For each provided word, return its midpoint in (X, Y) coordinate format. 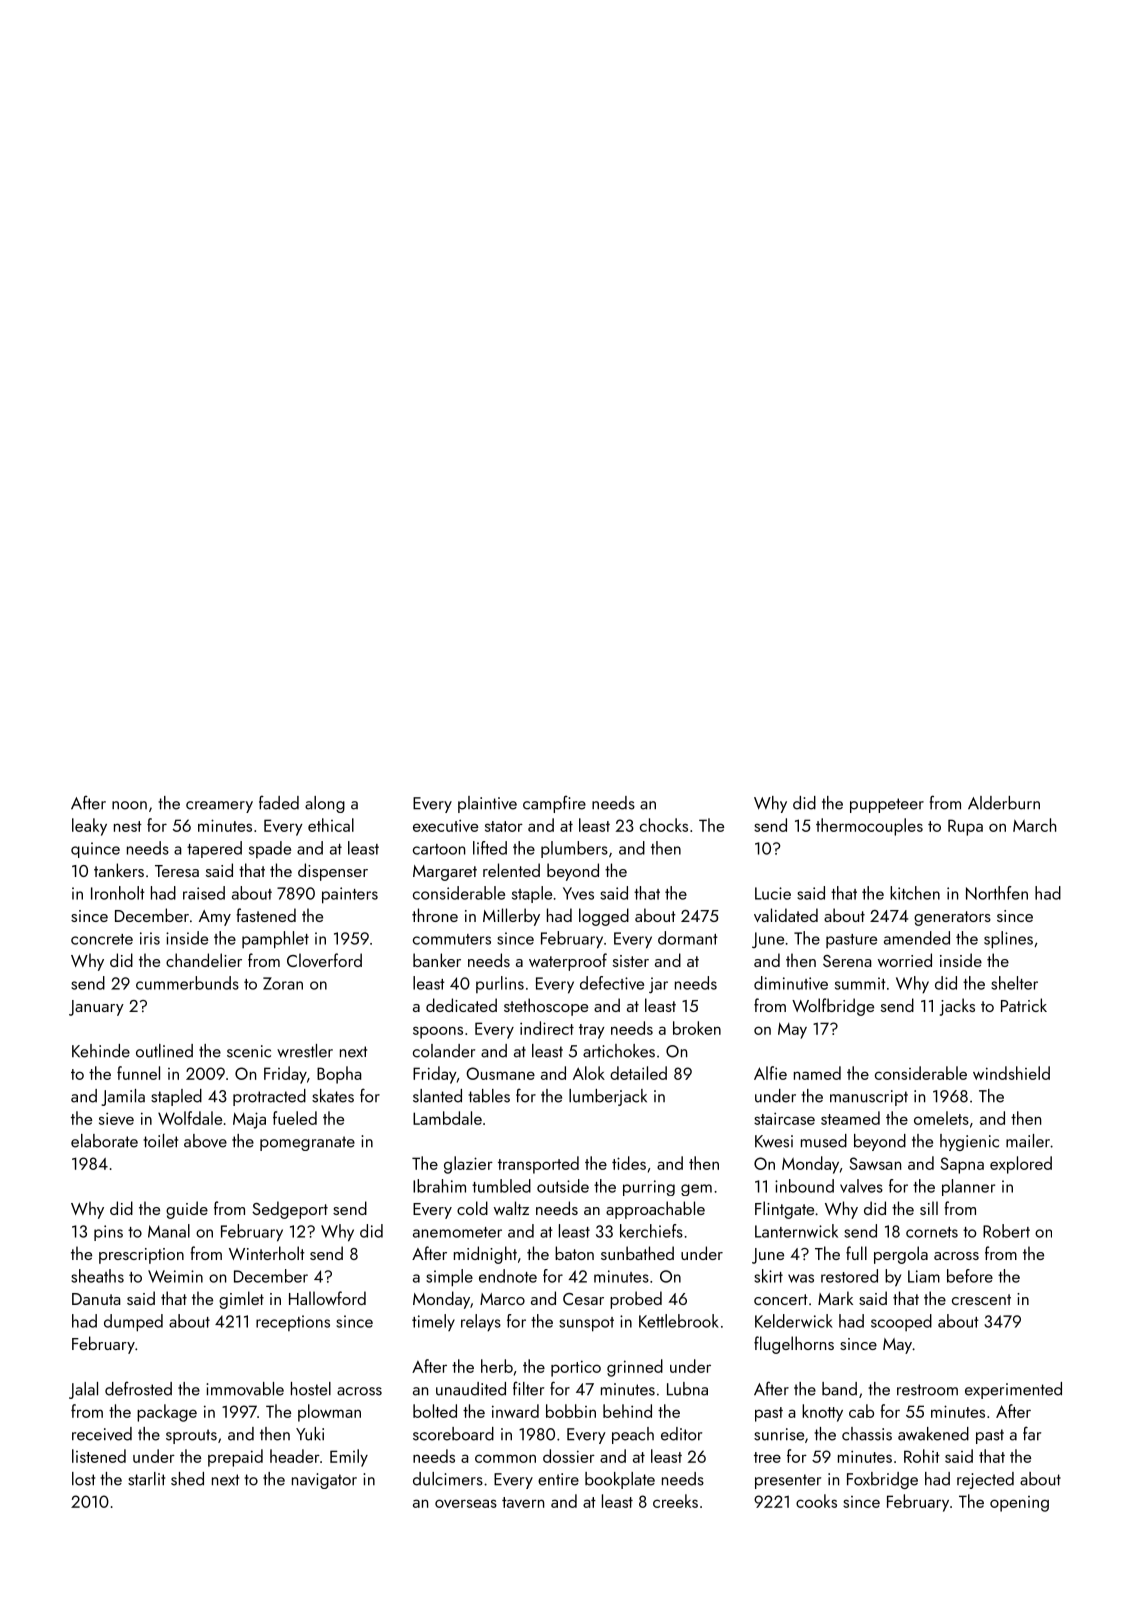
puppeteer (887, 805)
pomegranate (307, 1143)
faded (279, 802)
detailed (638, 1073)
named (817, 1073)
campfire (554, 804)
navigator (324, 1481)
